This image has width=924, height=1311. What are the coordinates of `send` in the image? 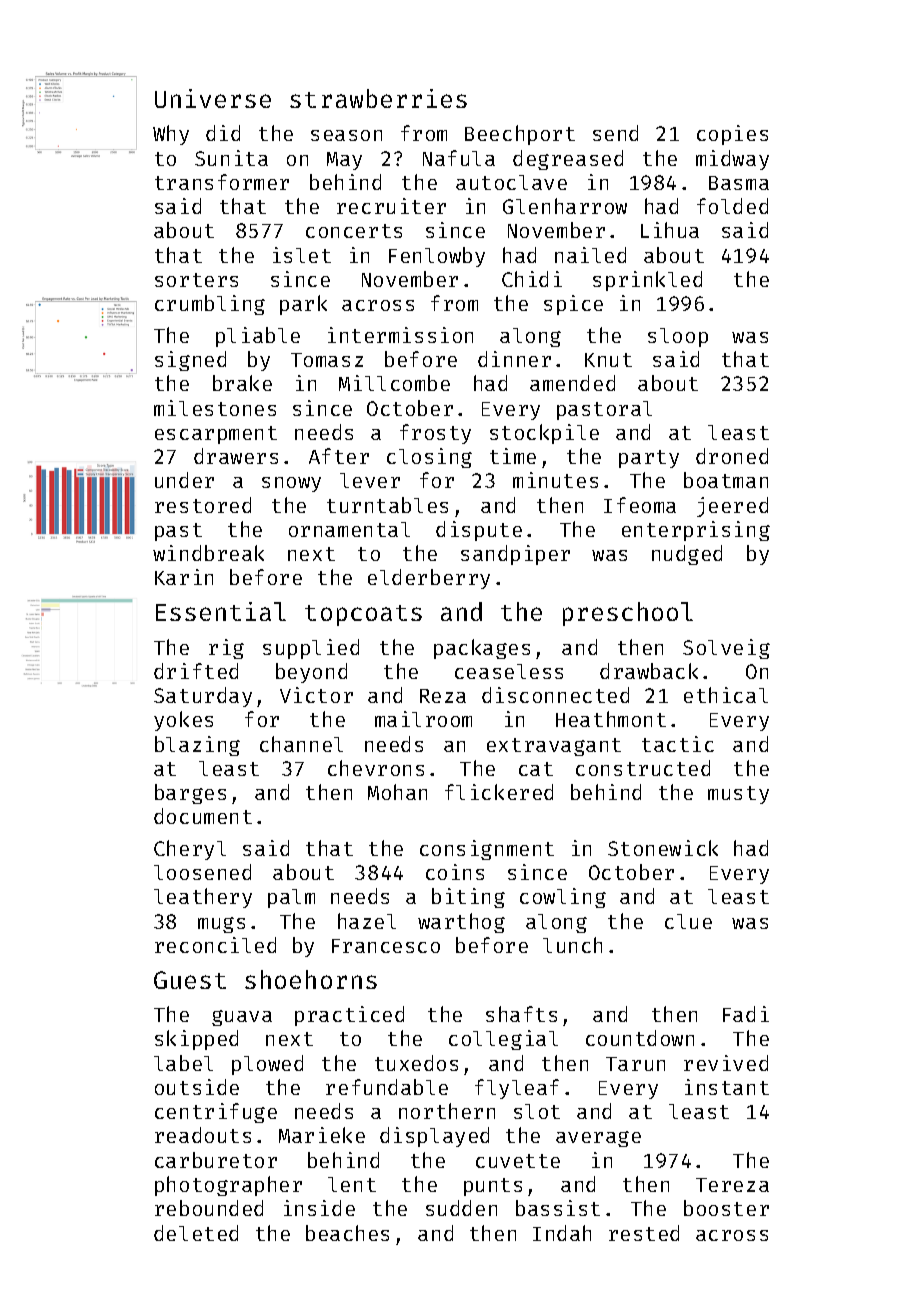 It's located at (615, 133).
